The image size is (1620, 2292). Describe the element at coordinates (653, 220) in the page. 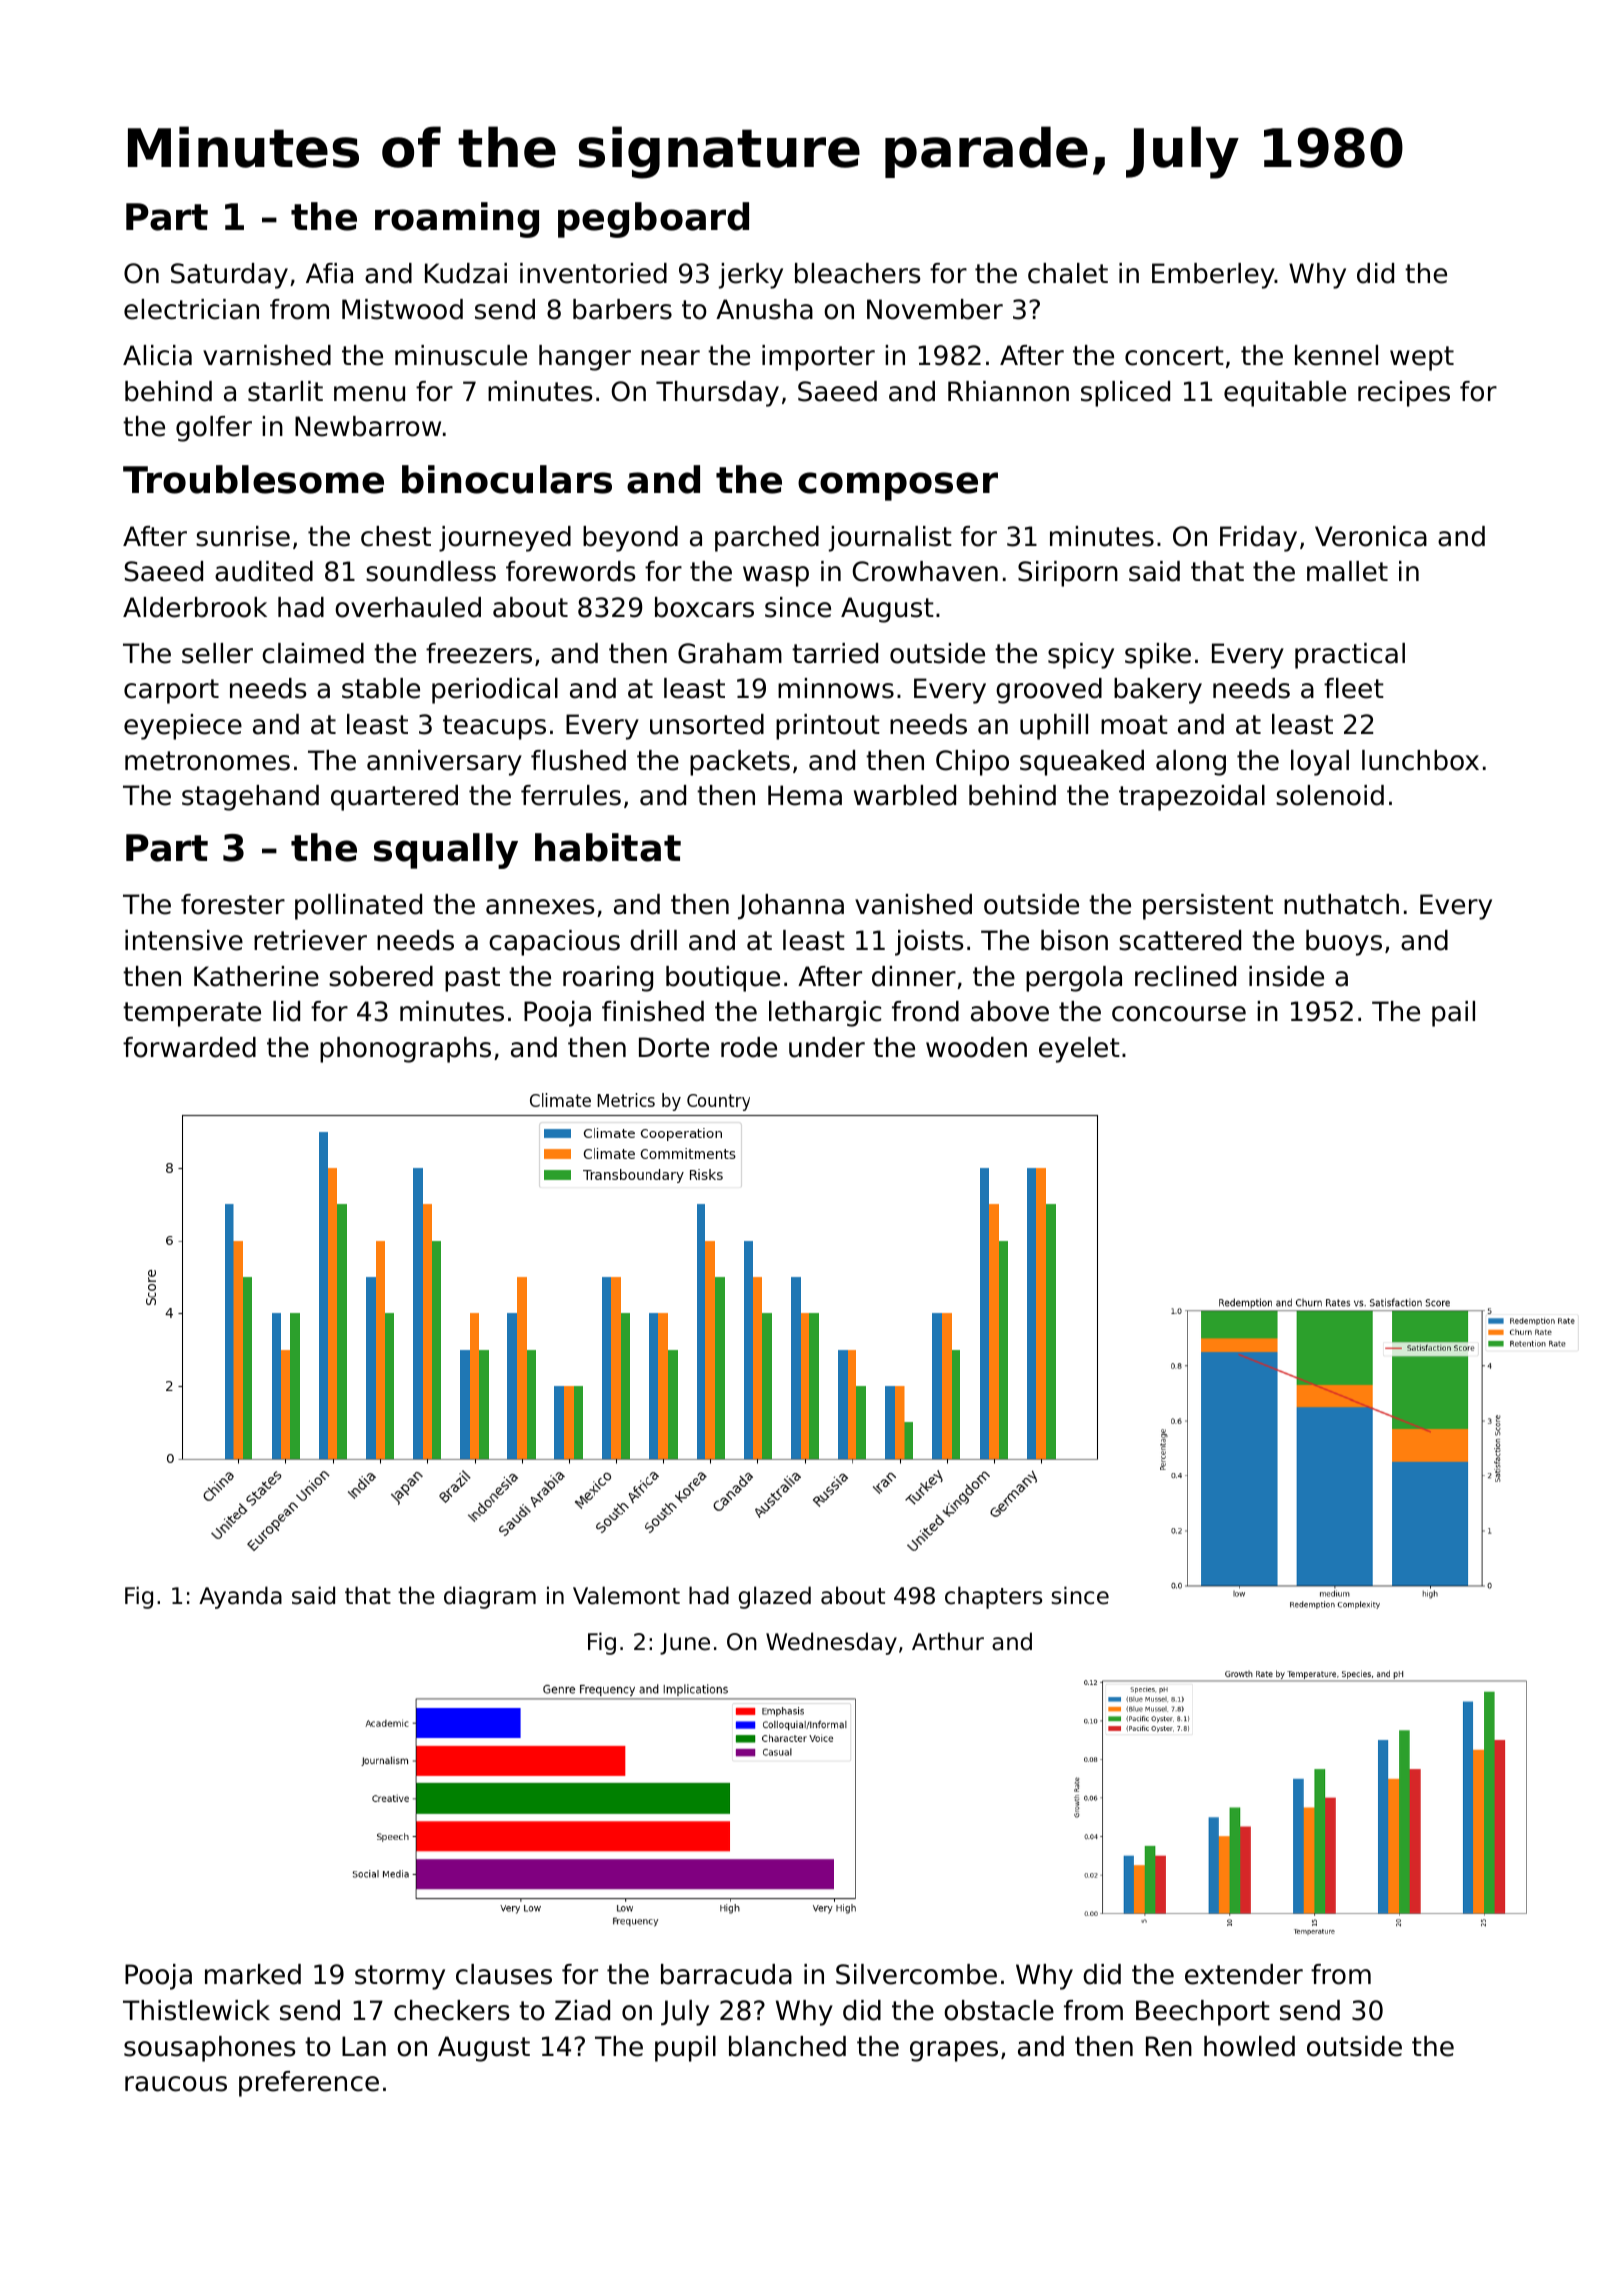

I see `pegboard` at that location.
